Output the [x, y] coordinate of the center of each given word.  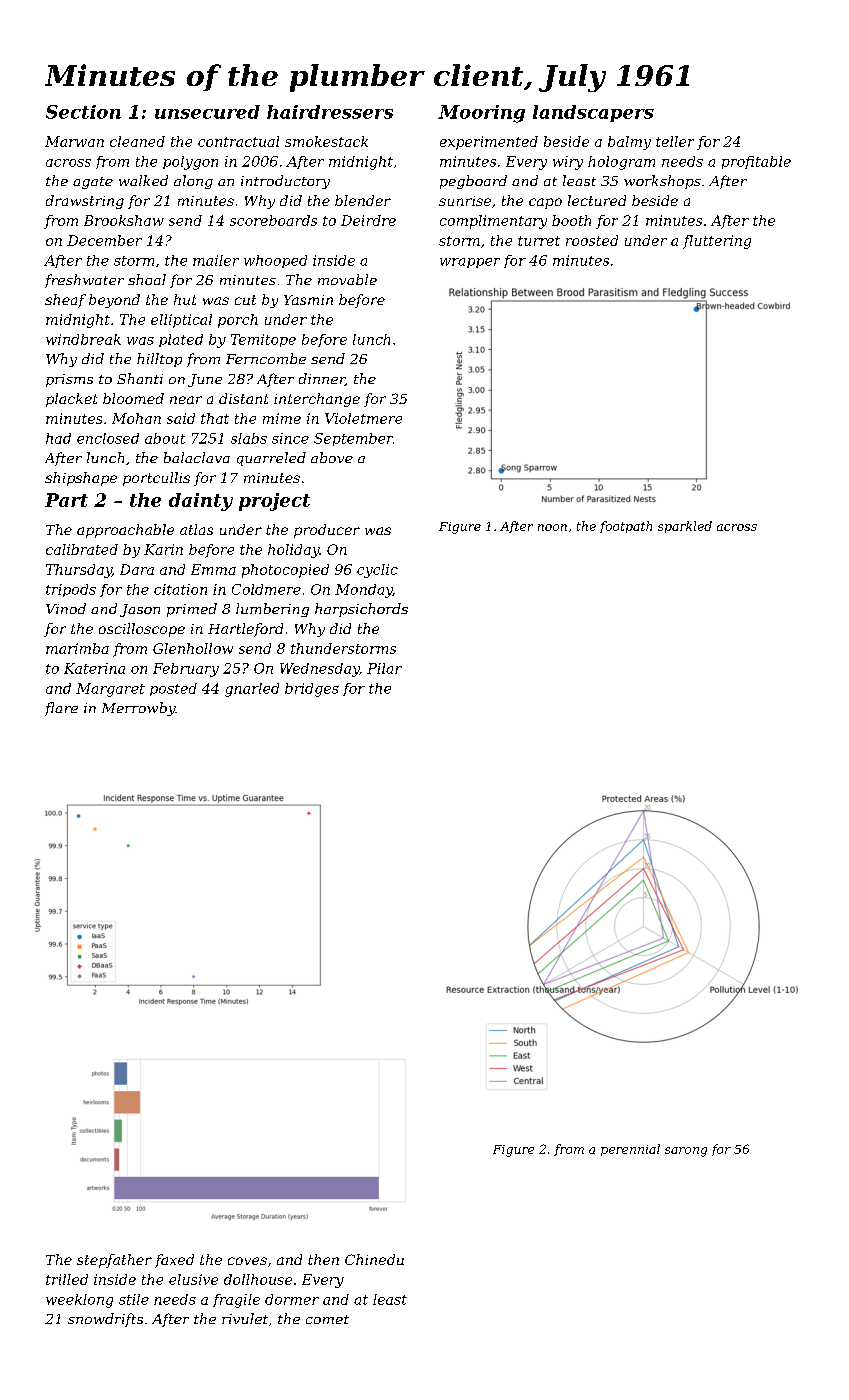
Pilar [384, 668]
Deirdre [368, 220]
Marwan [74, 141]
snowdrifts [105, 1320]
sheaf [65, 301]
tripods [71, 590]
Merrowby [139, 709]
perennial [630, 1150]
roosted [592, 240]
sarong [686, 1152]
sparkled [685, 527]
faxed [174, 1261]
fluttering [717, 242]
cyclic [377, 571]
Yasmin [308, 300]
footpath [626, 527]
